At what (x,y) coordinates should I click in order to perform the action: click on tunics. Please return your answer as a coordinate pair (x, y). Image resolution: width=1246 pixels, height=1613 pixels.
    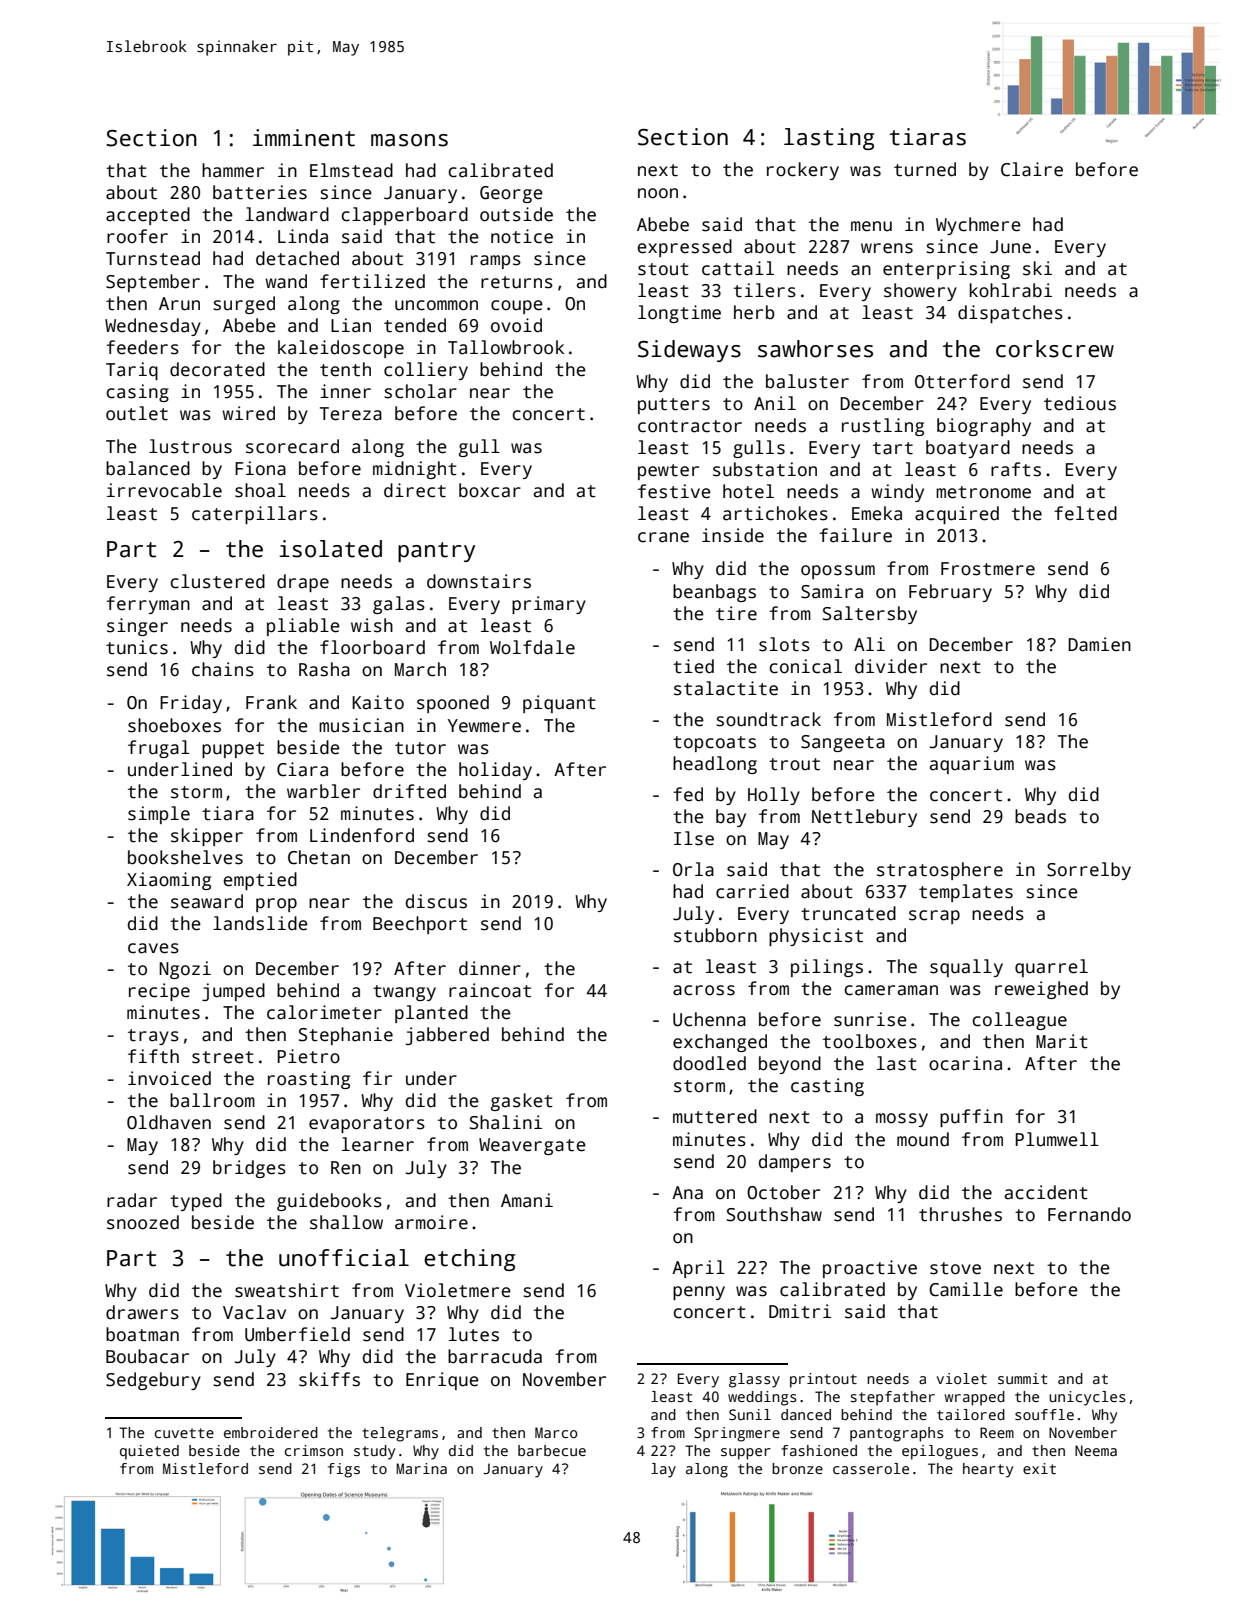
    Looking at the image, I should click on (137, 647).
